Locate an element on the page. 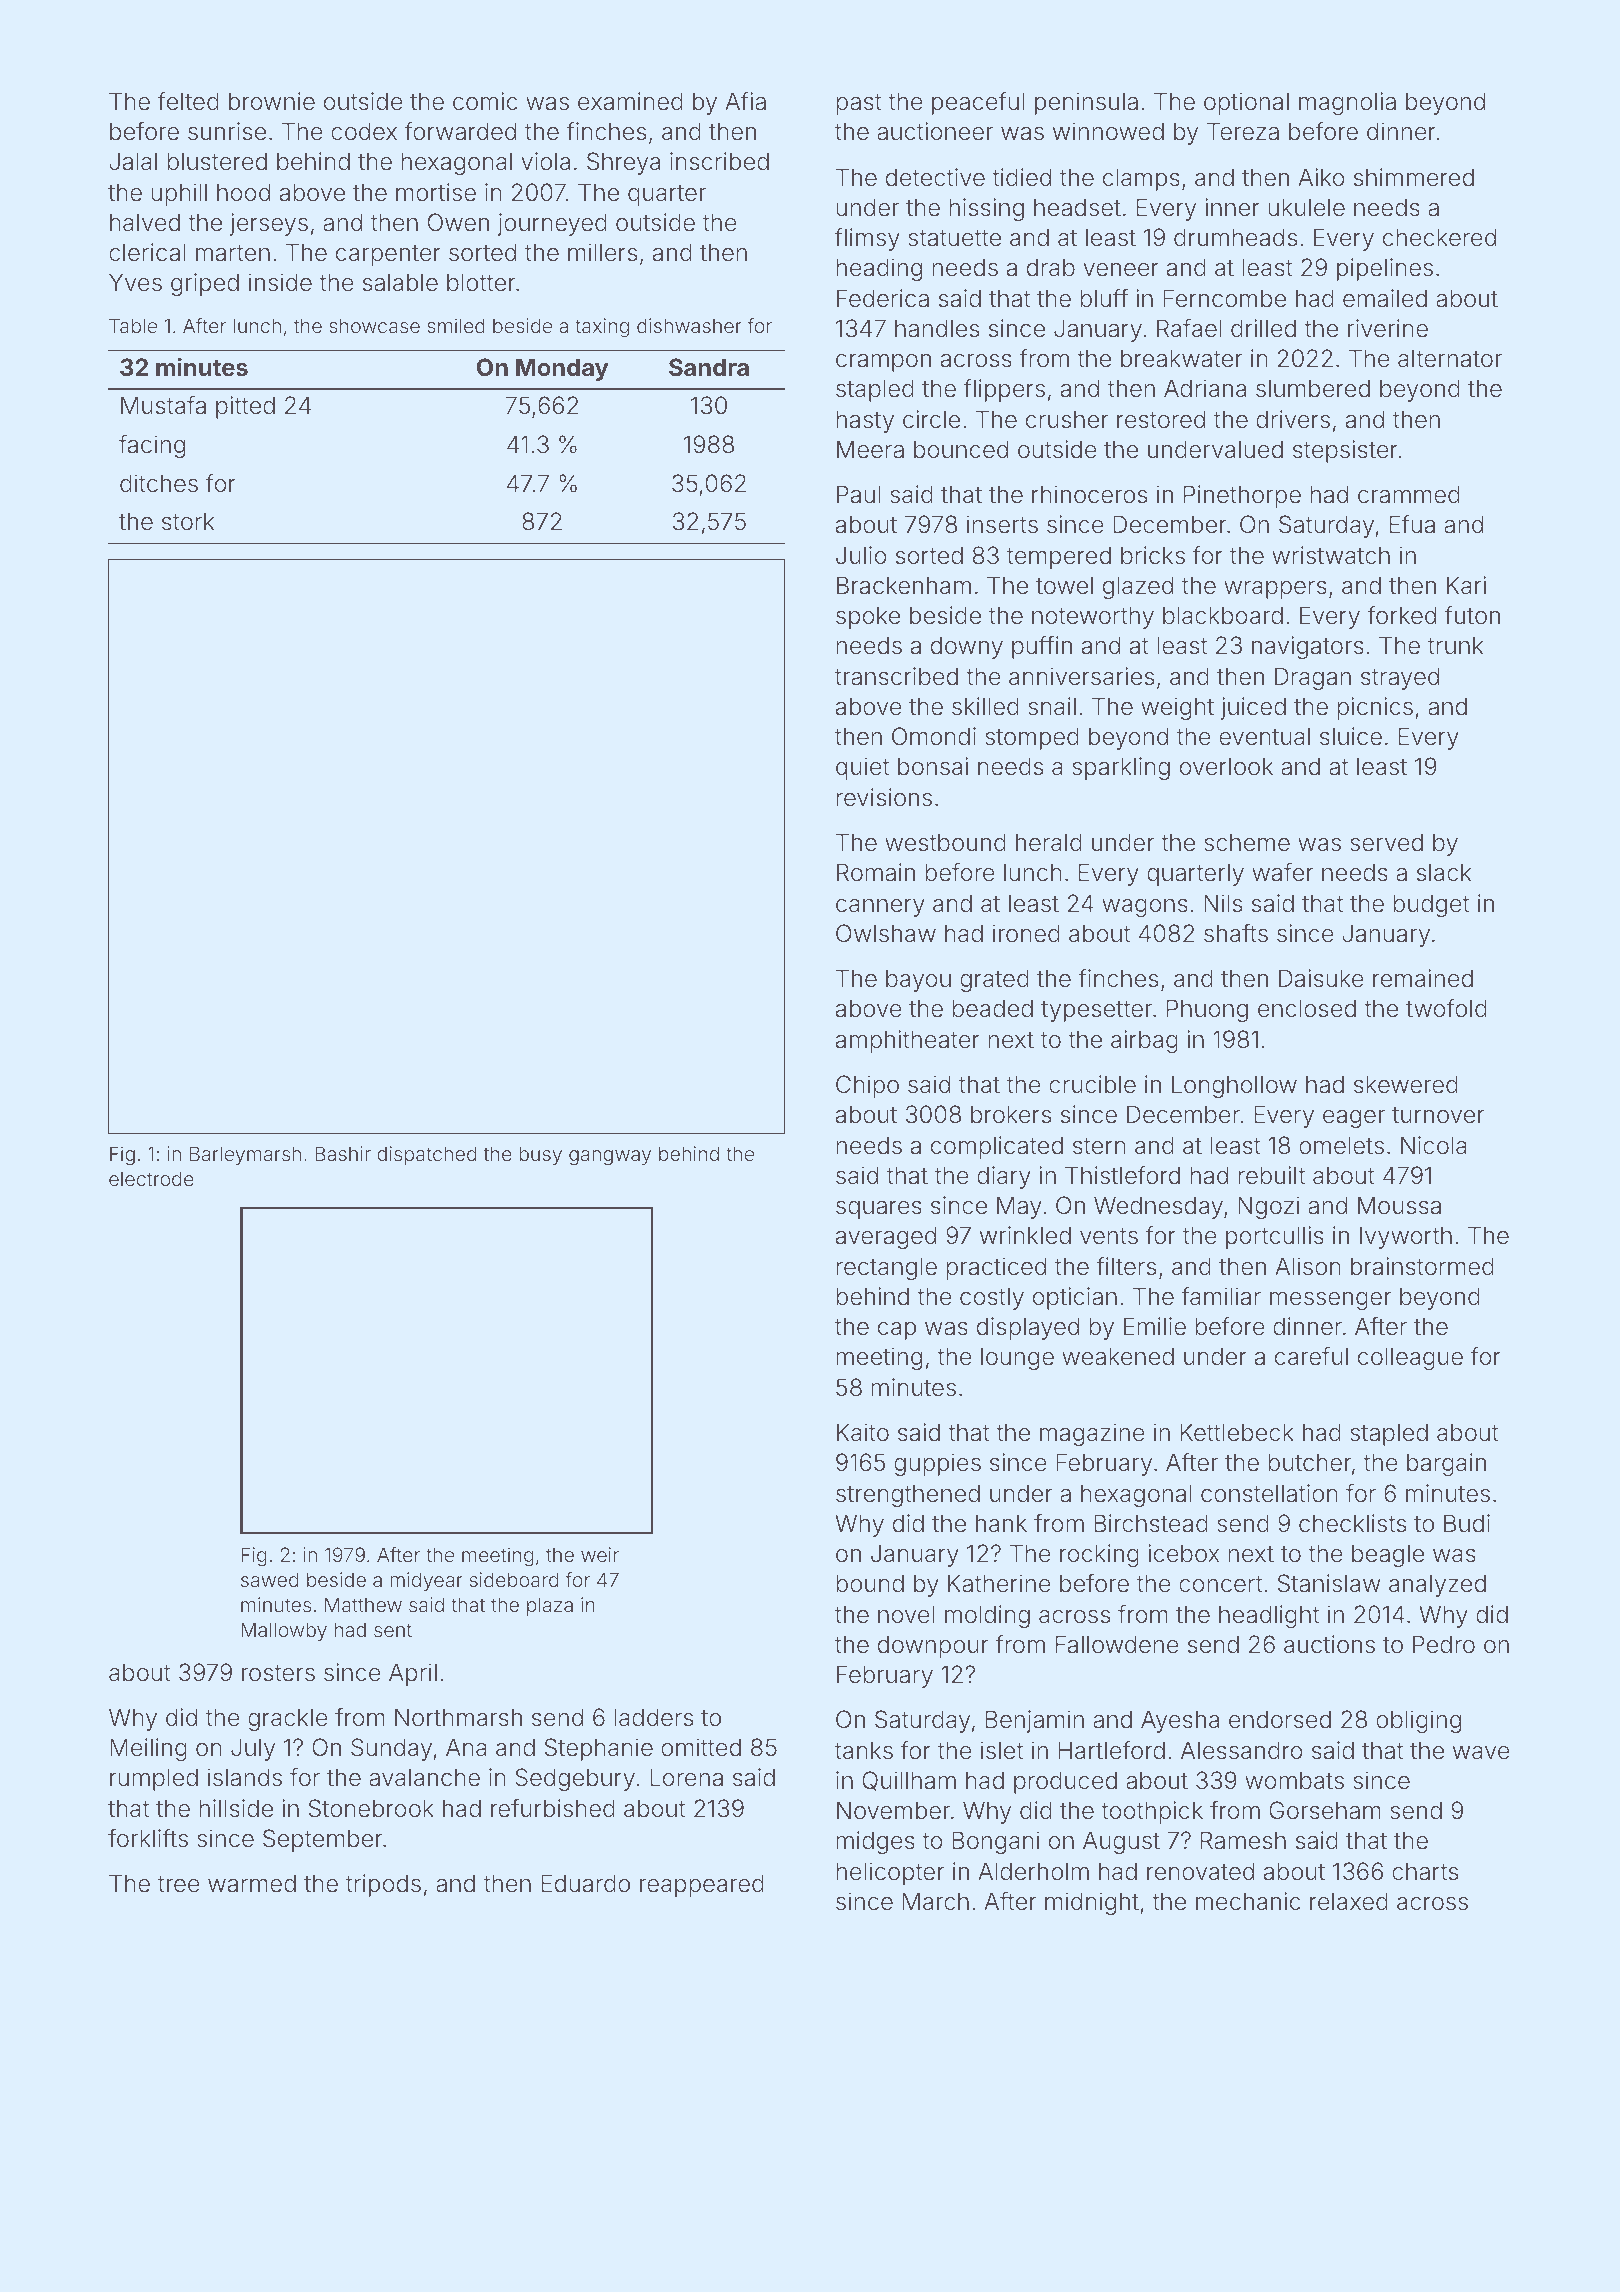 This document has width=1620, height=2292. dispatched is located at coordinates (426, 1155).
